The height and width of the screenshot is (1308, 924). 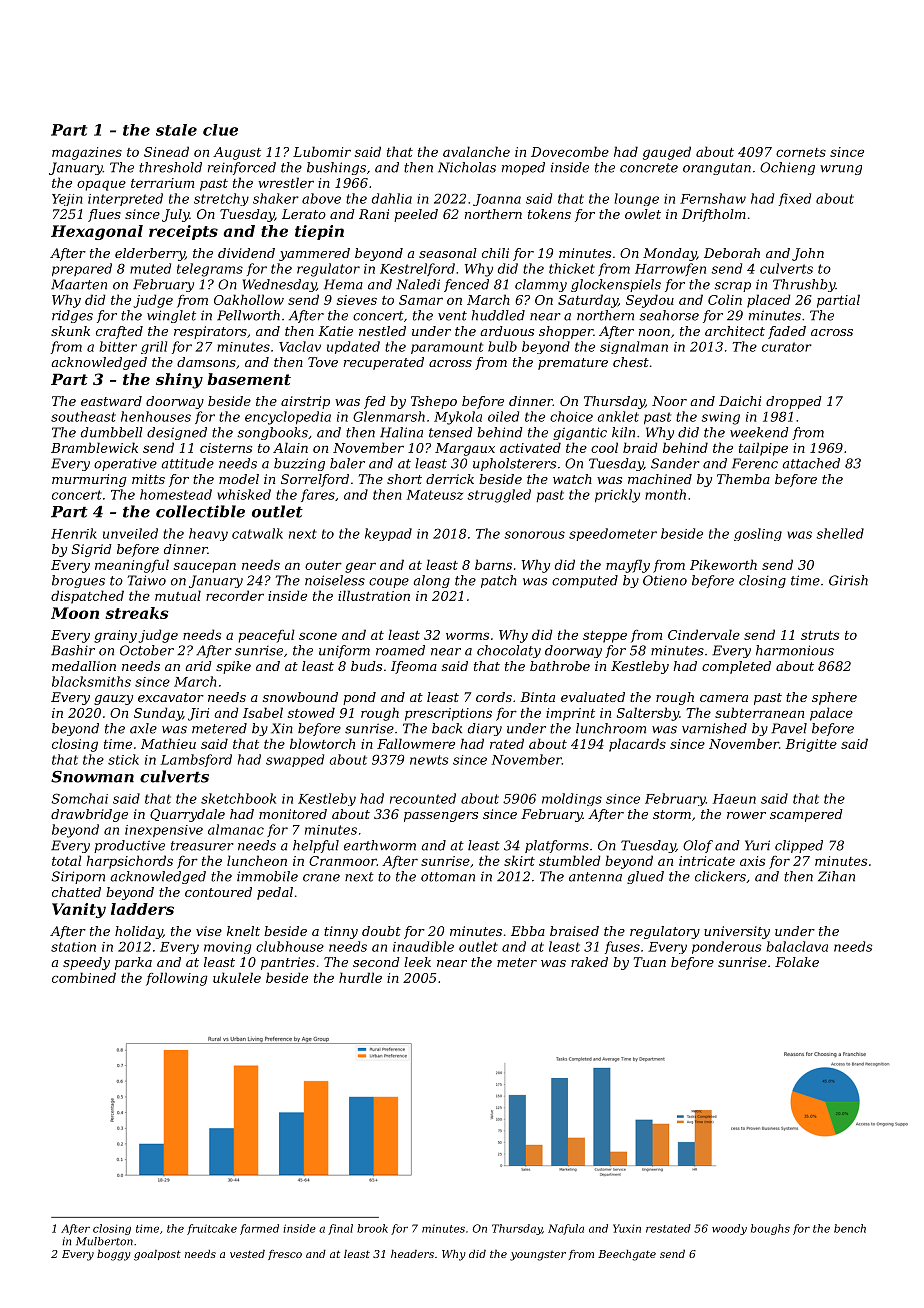 I want to click on Beechgate, so click(x=627, y=1255).
